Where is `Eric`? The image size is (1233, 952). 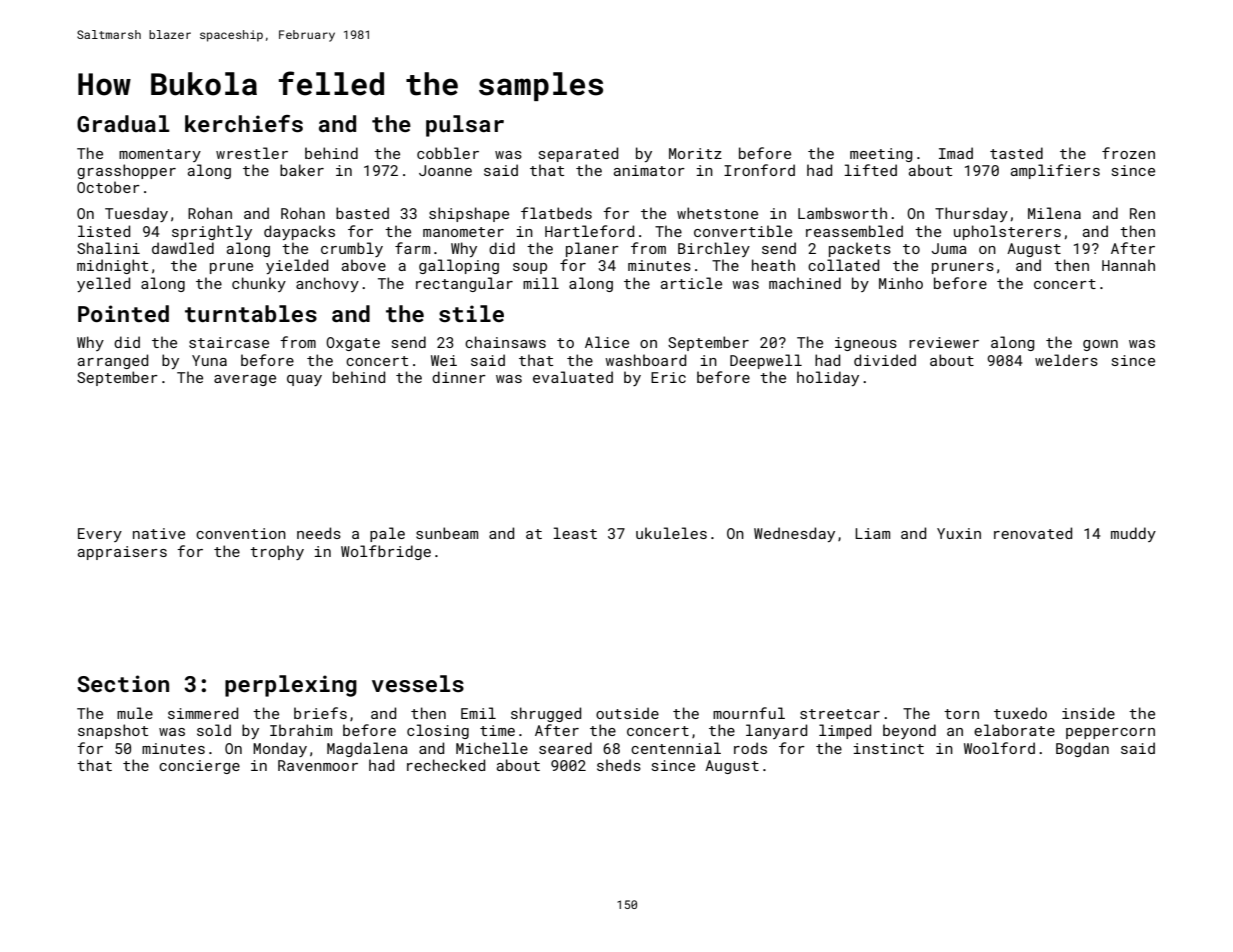 Eric is located at coordinates (668, 377).
